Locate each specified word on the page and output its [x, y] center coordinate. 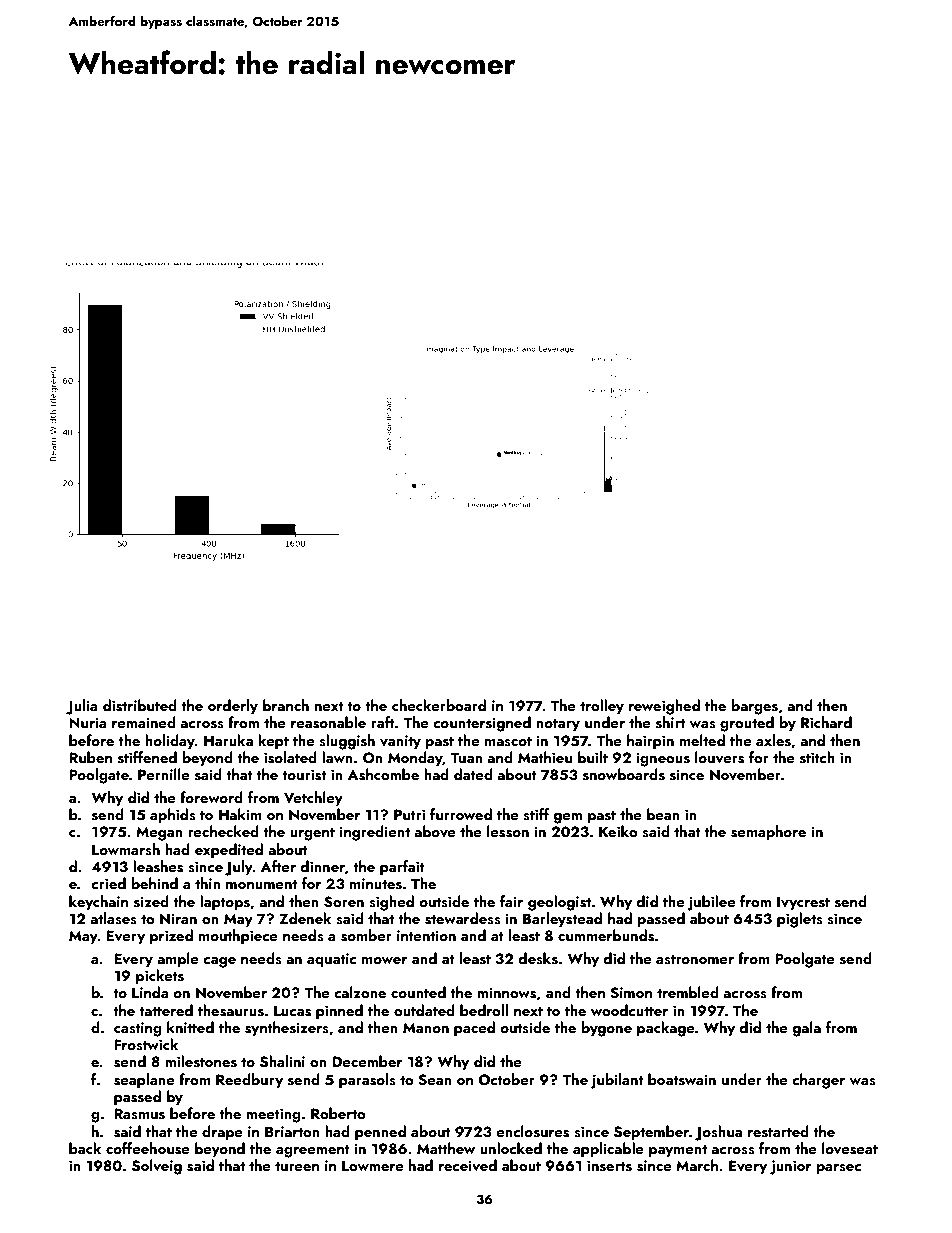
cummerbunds [606, 935]
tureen [297, 1166]
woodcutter [629, 1010]
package [666, 1029]
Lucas [292, 1011]
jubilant [617, 1081]
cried [108, 883]
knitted [190, 1027]
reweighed [664, 707]
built [593, 757]
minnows [506, 993]
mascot [508, 742]
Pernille [164, 774]
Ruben [90, 757]
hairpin [650, 742]
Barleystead [562, 920]
